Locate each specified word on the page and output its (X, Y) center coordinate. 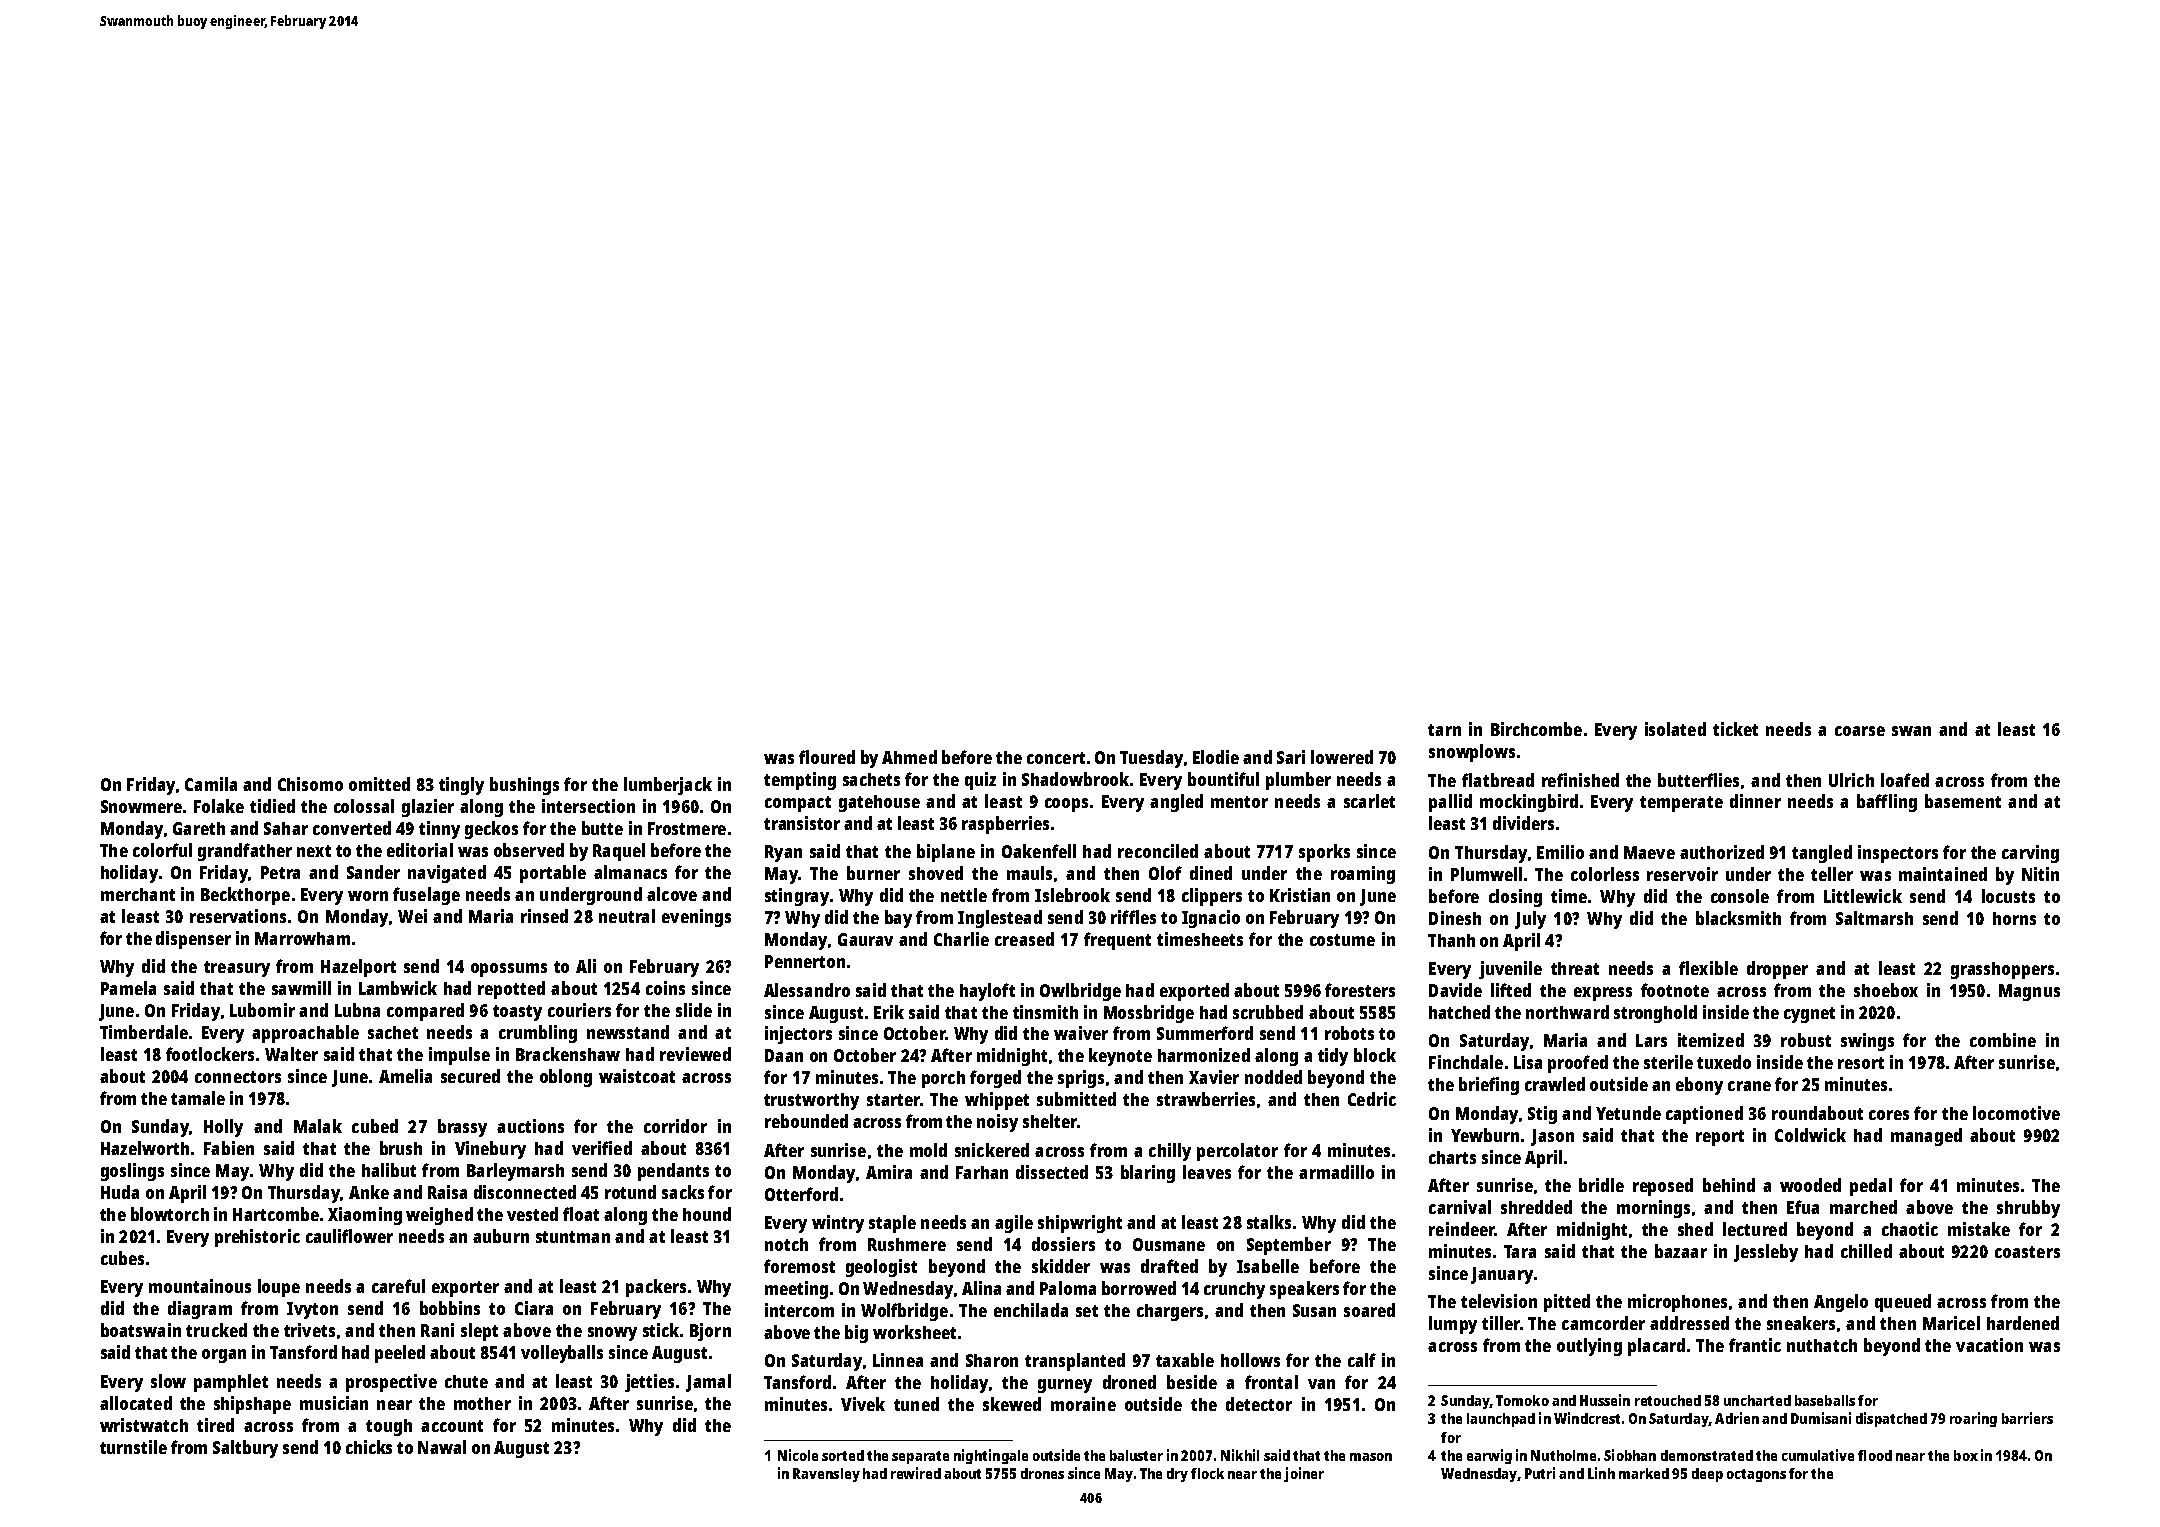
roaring (1973, 1419)
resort (1861, 1063)
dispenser (193, 940)
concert (1056, 758)
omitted (379, 784)
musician (334, 1403)
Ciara (534, 1308)
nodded (1273, 1077)
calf (1362, 1360)
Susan (1314, 1310)
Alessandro (807, 990)
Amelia (405, 1076)
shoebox (1886, 990)
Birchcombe (1536, 729)
